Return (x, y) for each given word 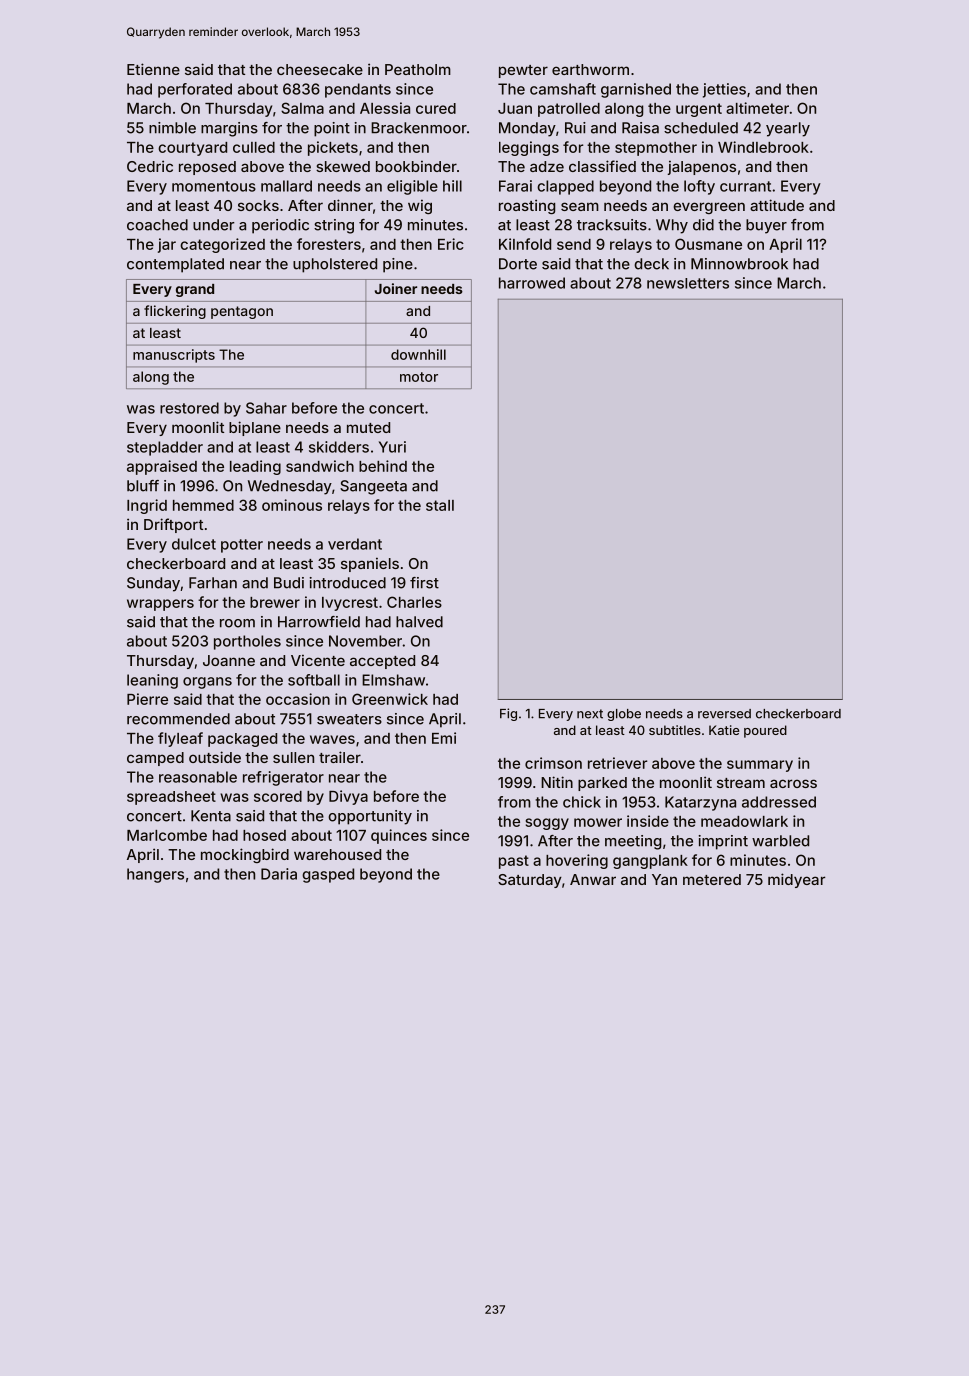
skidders (339, 447)
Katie (724, 730)
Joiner (396, 288)
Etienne (153, 69)
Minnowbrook (739, 264)
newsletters (688, 283)
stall (440, 505)
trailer (340, 757)
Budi (289, 583)
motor (419, 377)
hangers (155, 875)
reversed (724, 714)
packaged (242, 740)
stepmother (656, 149)
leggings (529, 148)
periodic (280, 226)
